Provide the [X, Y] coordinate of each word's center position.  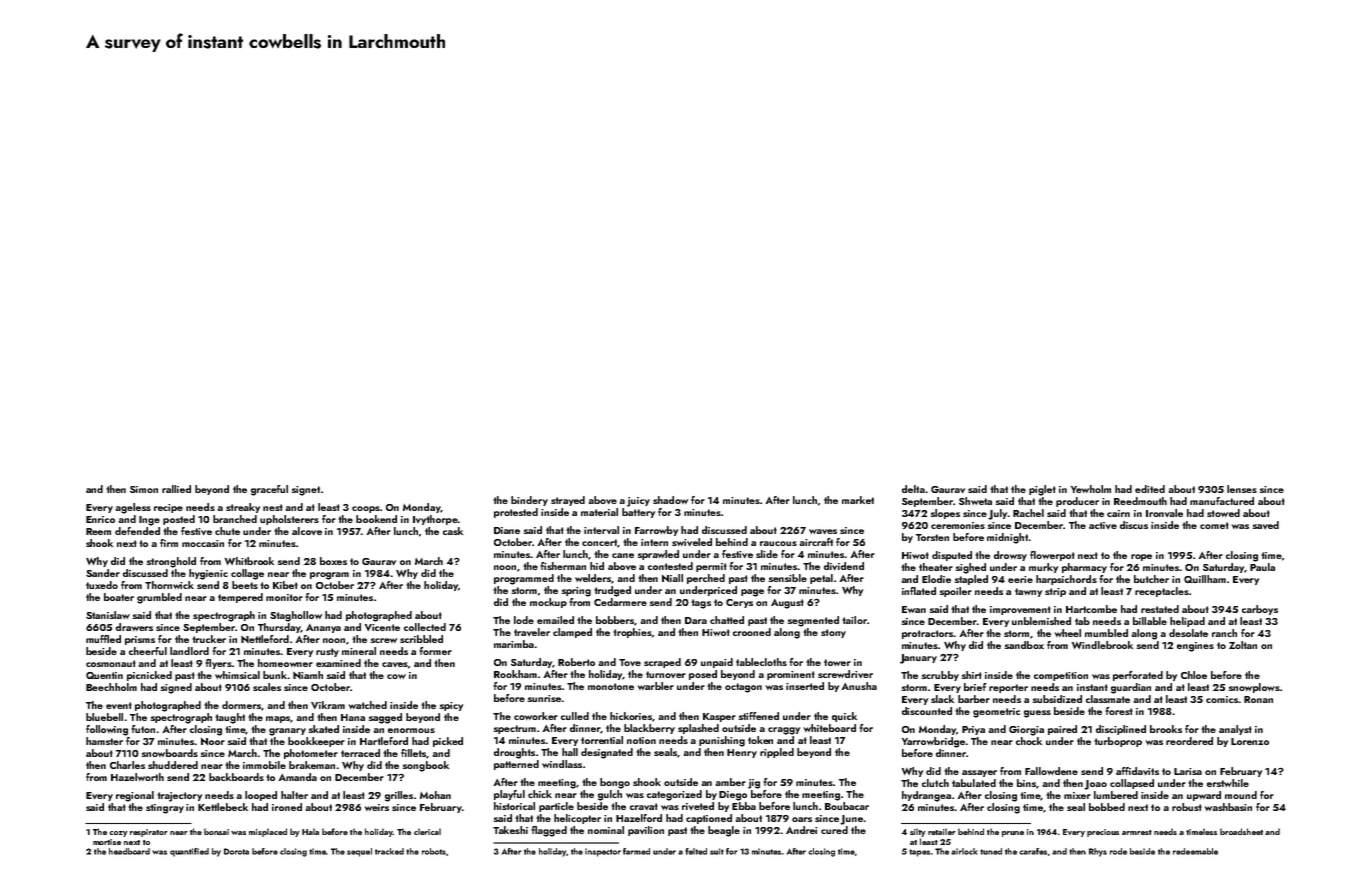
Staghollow [296, 616]
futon [143, 729]
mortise [107, 842]
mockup [548, 603]
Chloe [1194, 675]
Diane [507, 530]
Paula [1262, 567]
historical [514, 806]
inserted [805, 686]
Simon [144, 489]
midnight [1007, 538]
